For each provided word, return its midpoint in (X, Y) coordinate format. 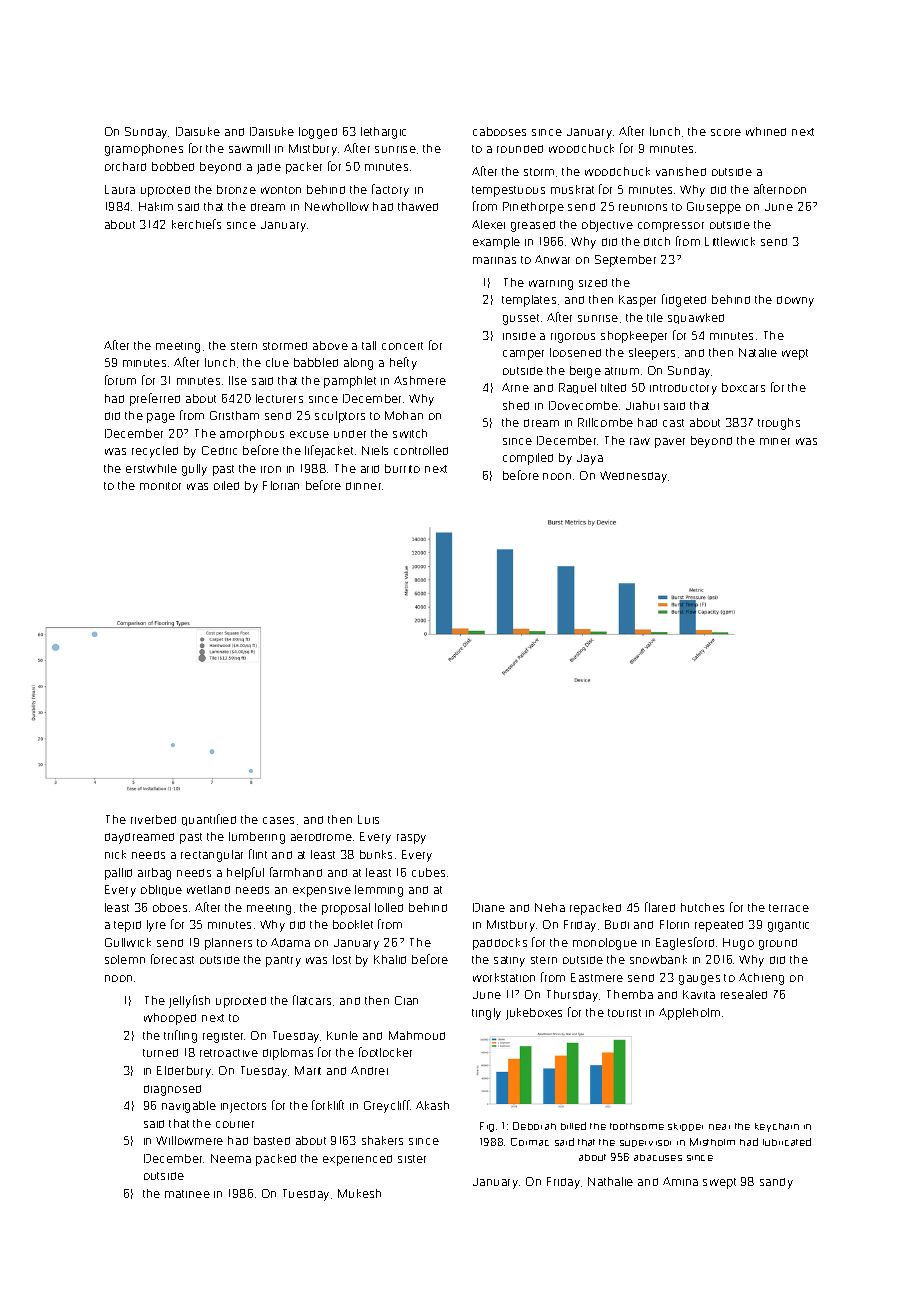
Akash (432, 1105)
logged (318, 133)
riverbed (153, 819)
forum (120, 380)
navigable (189, 1107)
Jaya (590, 459)
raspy (411, 839)
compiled (528, 459)
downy (795, 301)
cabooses (499, 131)
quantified (209, 820)
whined (766, 131)
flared (660, 907)
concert (402, 346)
